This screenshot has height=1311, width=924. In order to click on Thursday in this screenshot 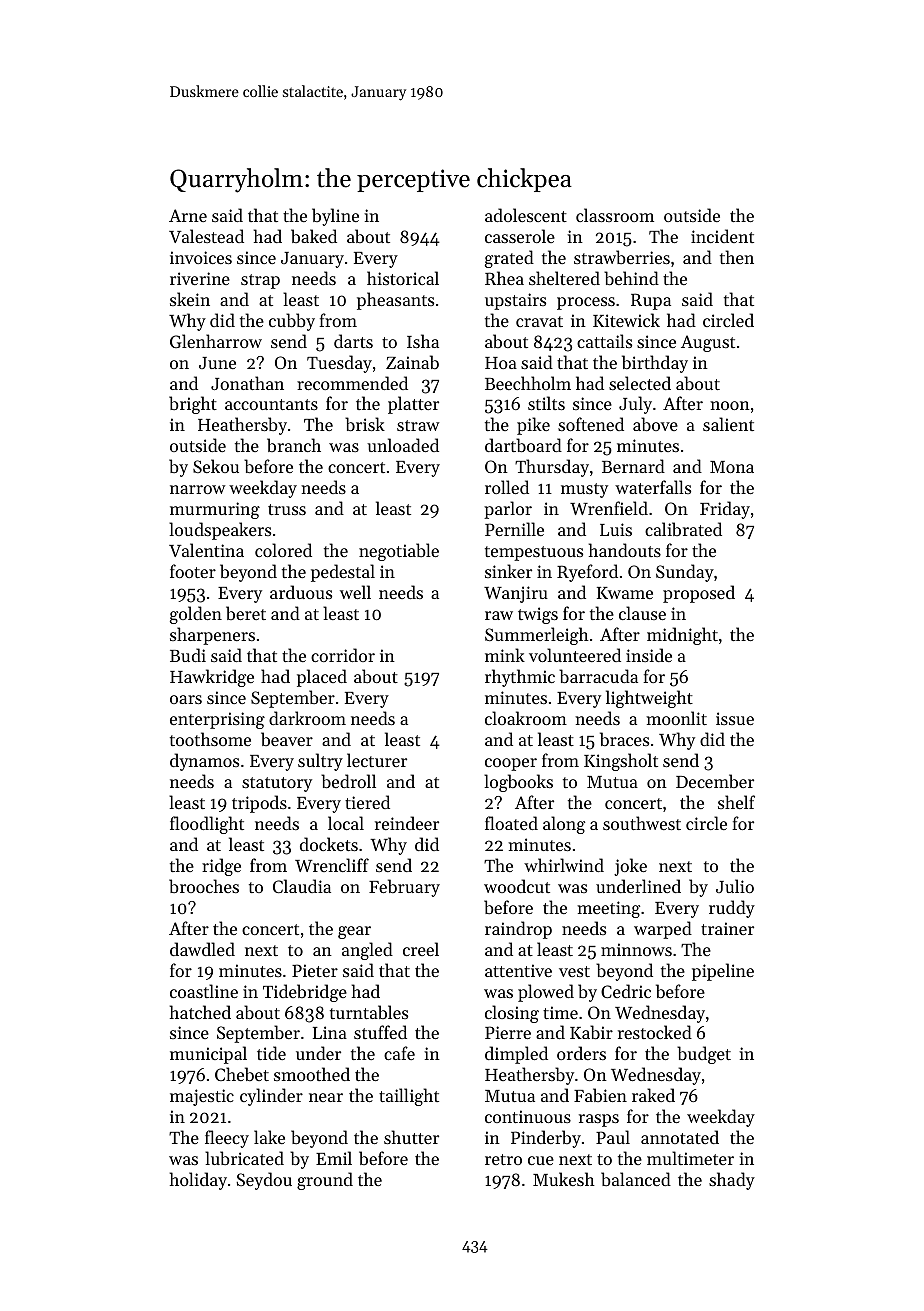, I will do `click(552, 468)`.
